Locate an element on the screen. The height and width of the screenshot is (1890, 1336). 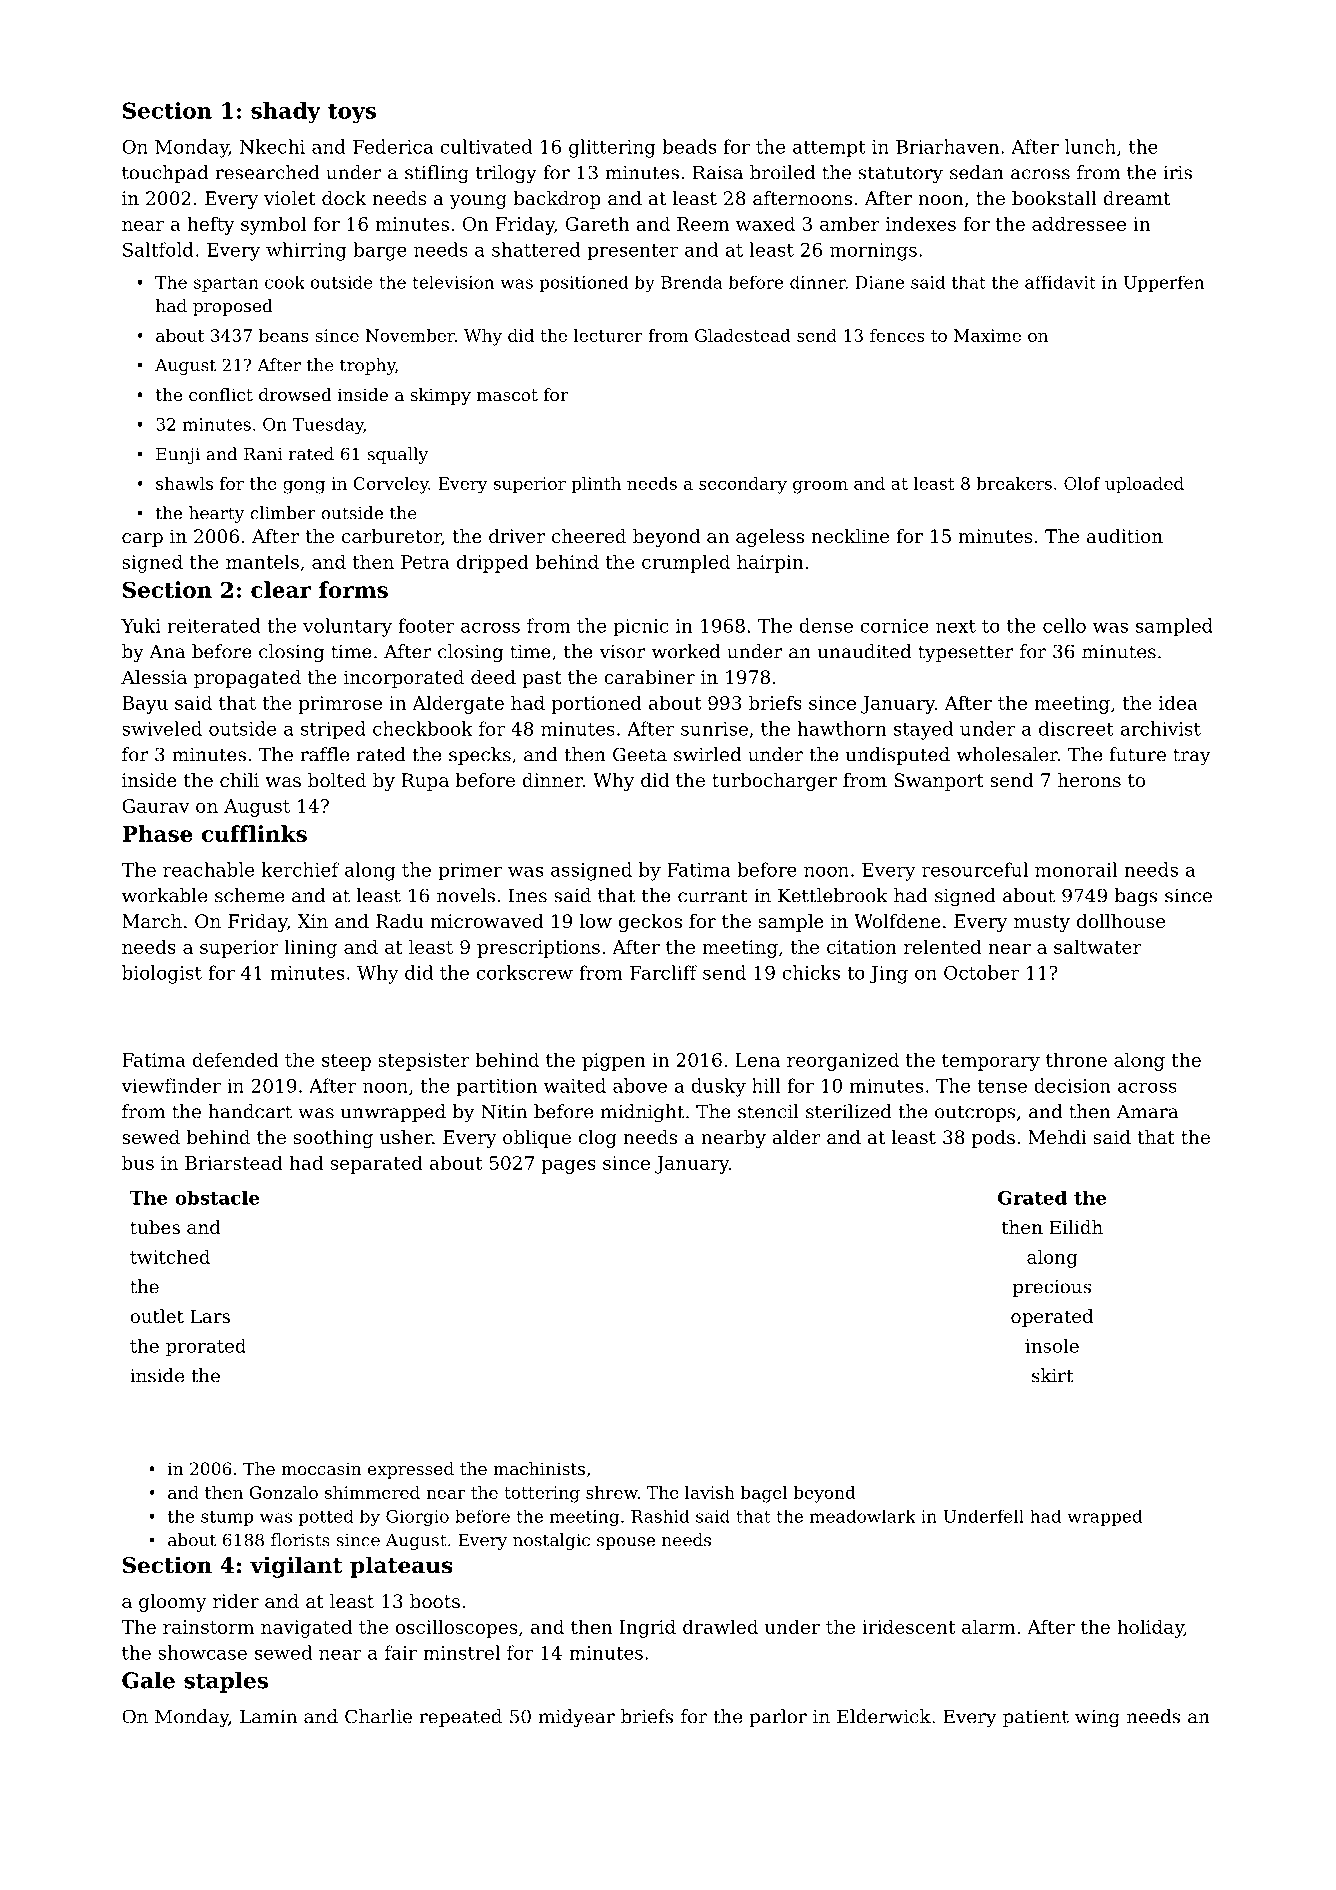
forms is located at coordinates (353, 589).
